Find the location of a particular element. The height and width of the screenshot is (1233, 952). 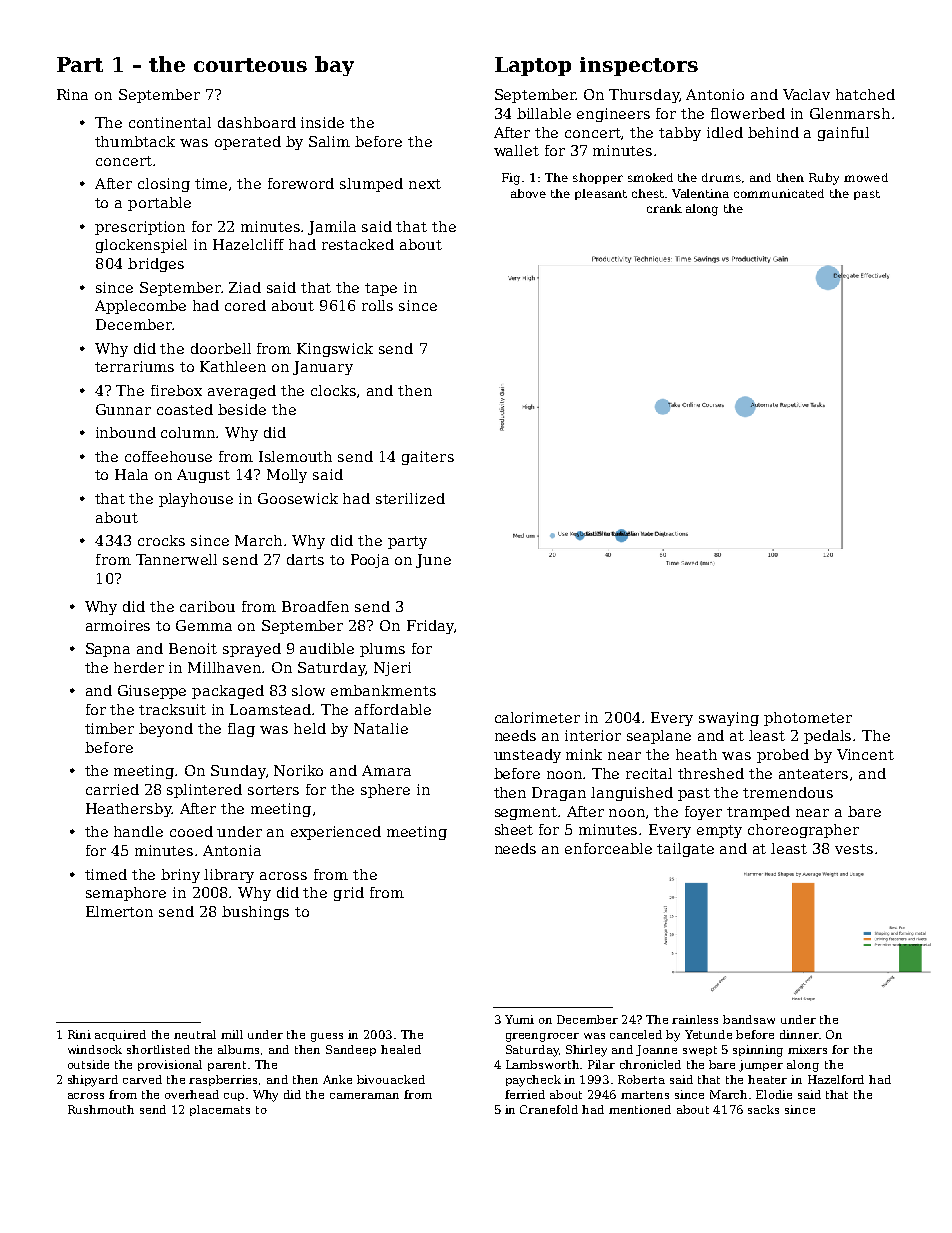

Antonio is located at coordinates (715, 94).
